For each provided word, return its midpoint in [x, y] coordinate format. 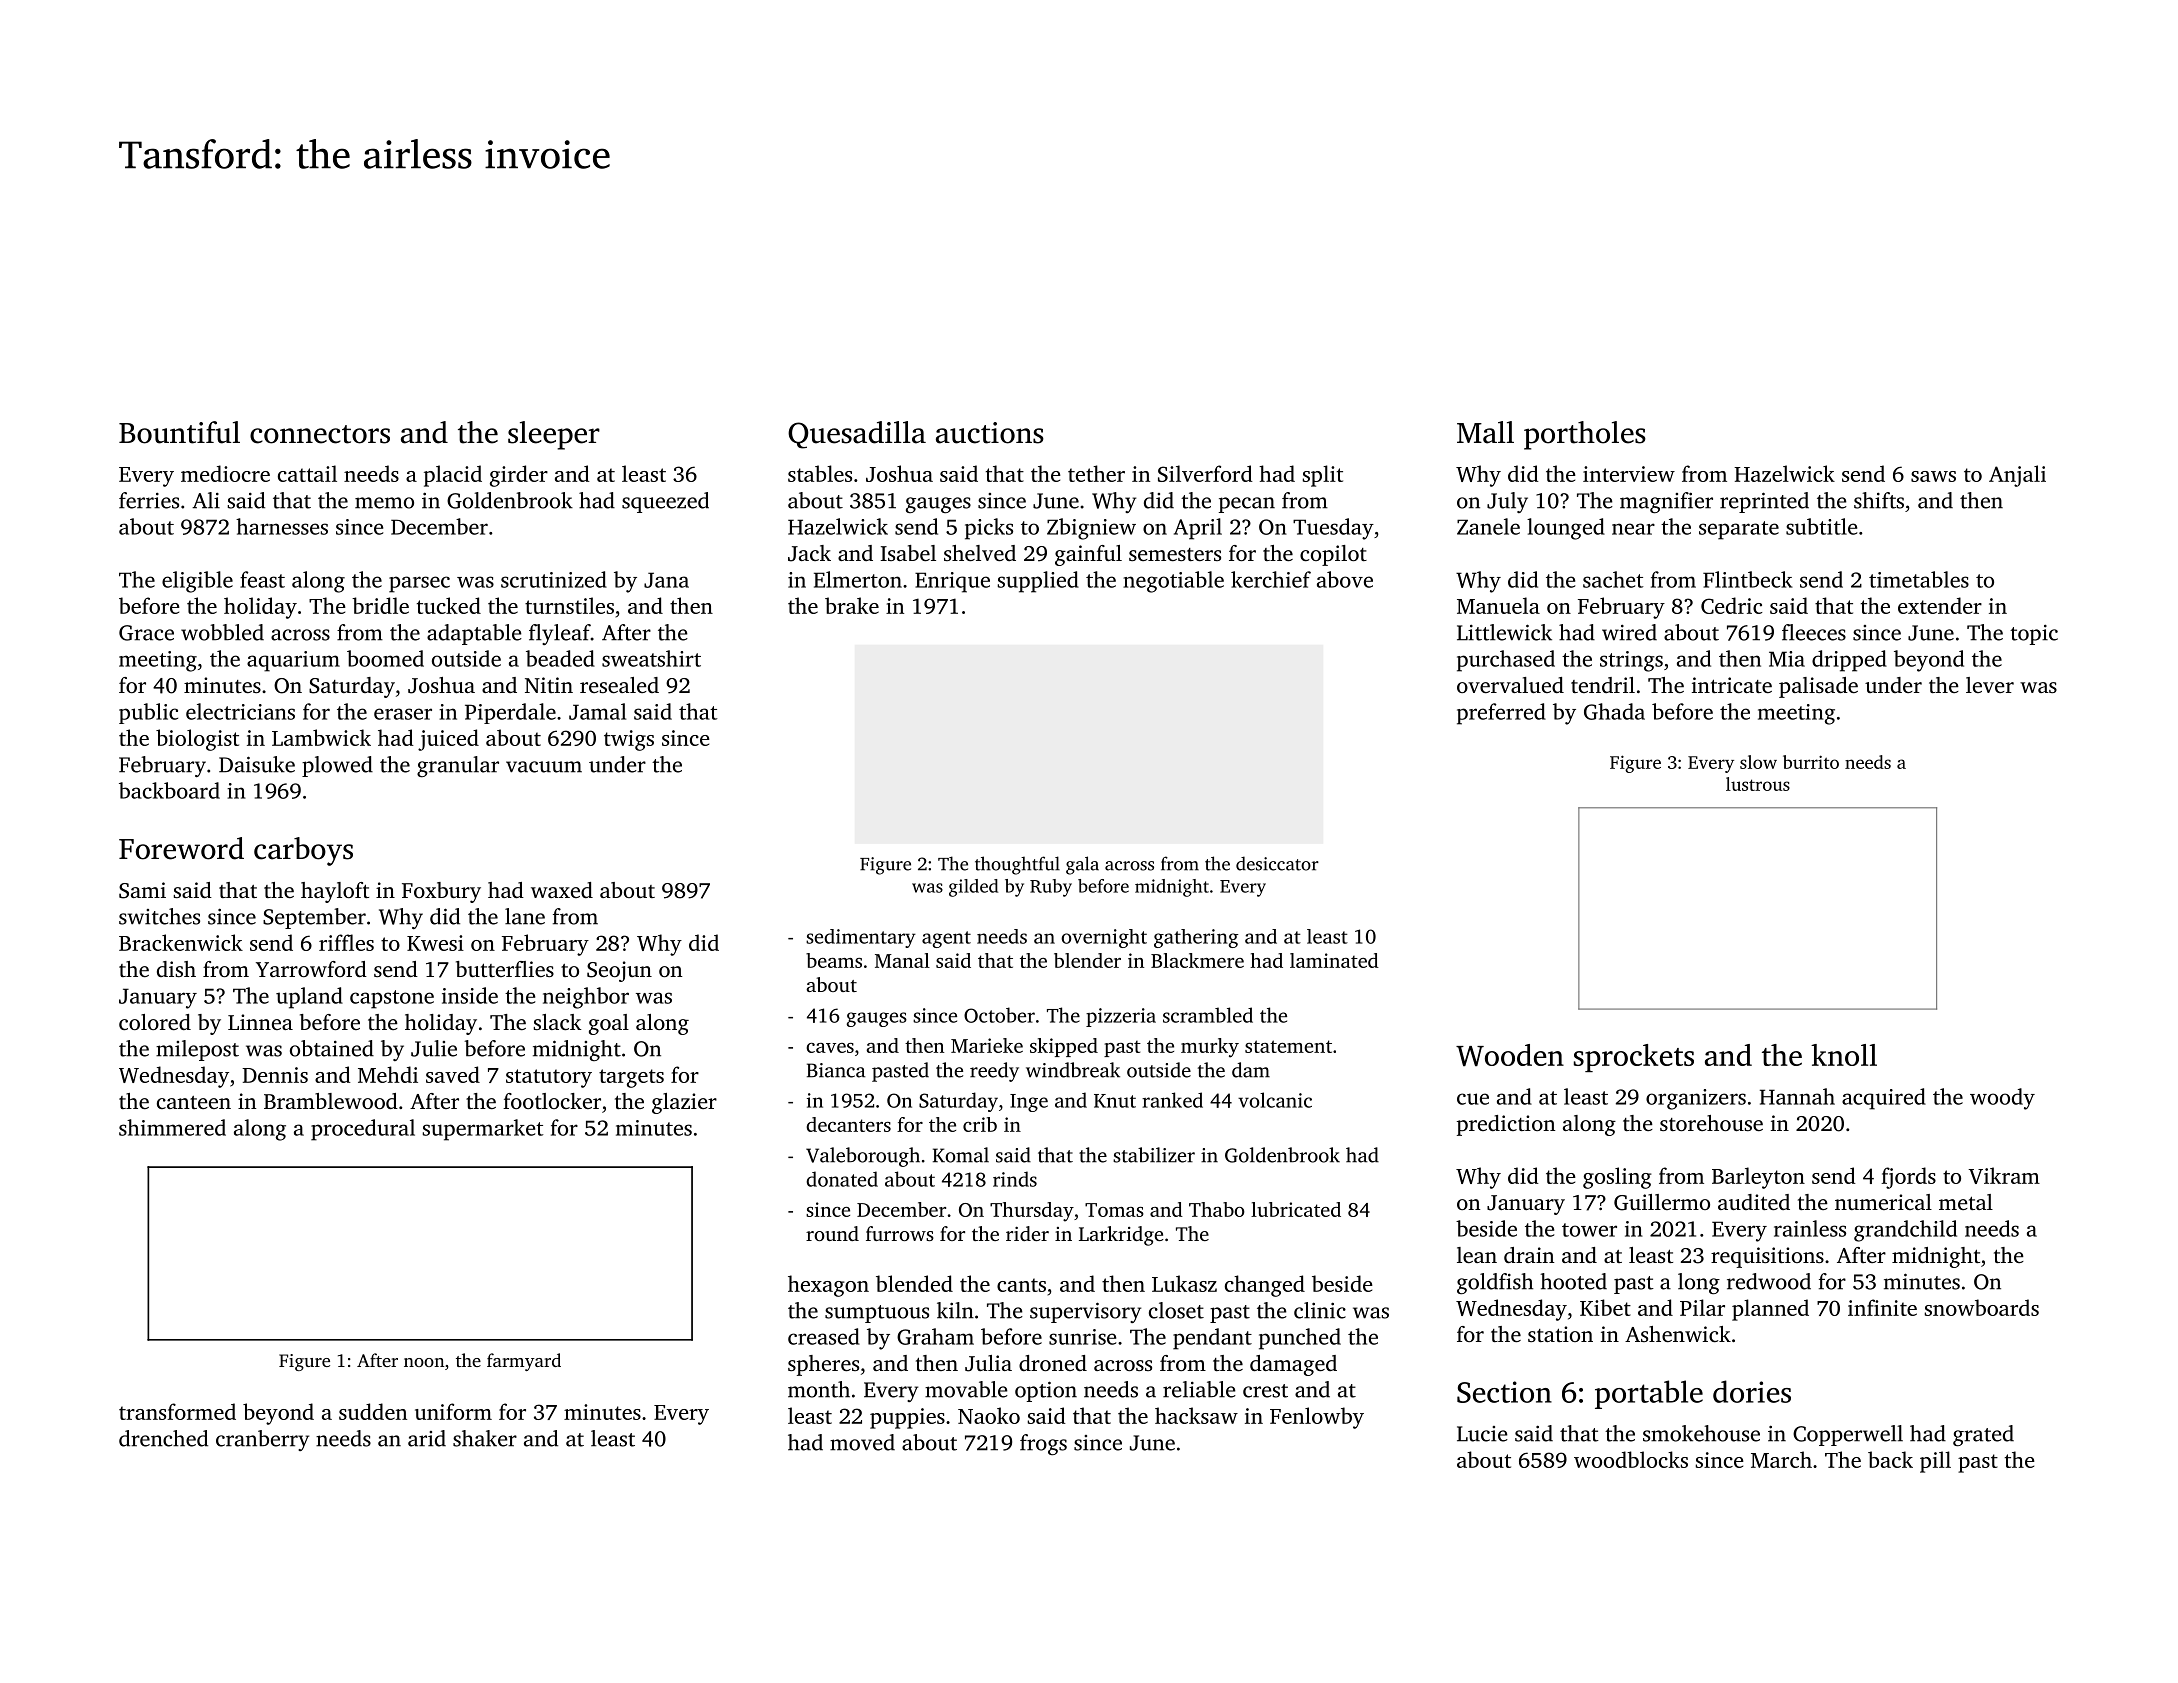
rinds [1015, 1179]
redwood [1769, 1281]
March [1781, 1459]
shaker [485, 1438]
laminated [1334, 960]
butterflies [505, 969]
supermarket [483, 1130]
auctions [990, 433]
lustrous [1758, 784]
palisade [1818, 687]
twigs [629, 740]
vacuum [544, 767]
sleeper [554, 435]
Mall [1485, 432]
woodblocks [1631, 1459]
